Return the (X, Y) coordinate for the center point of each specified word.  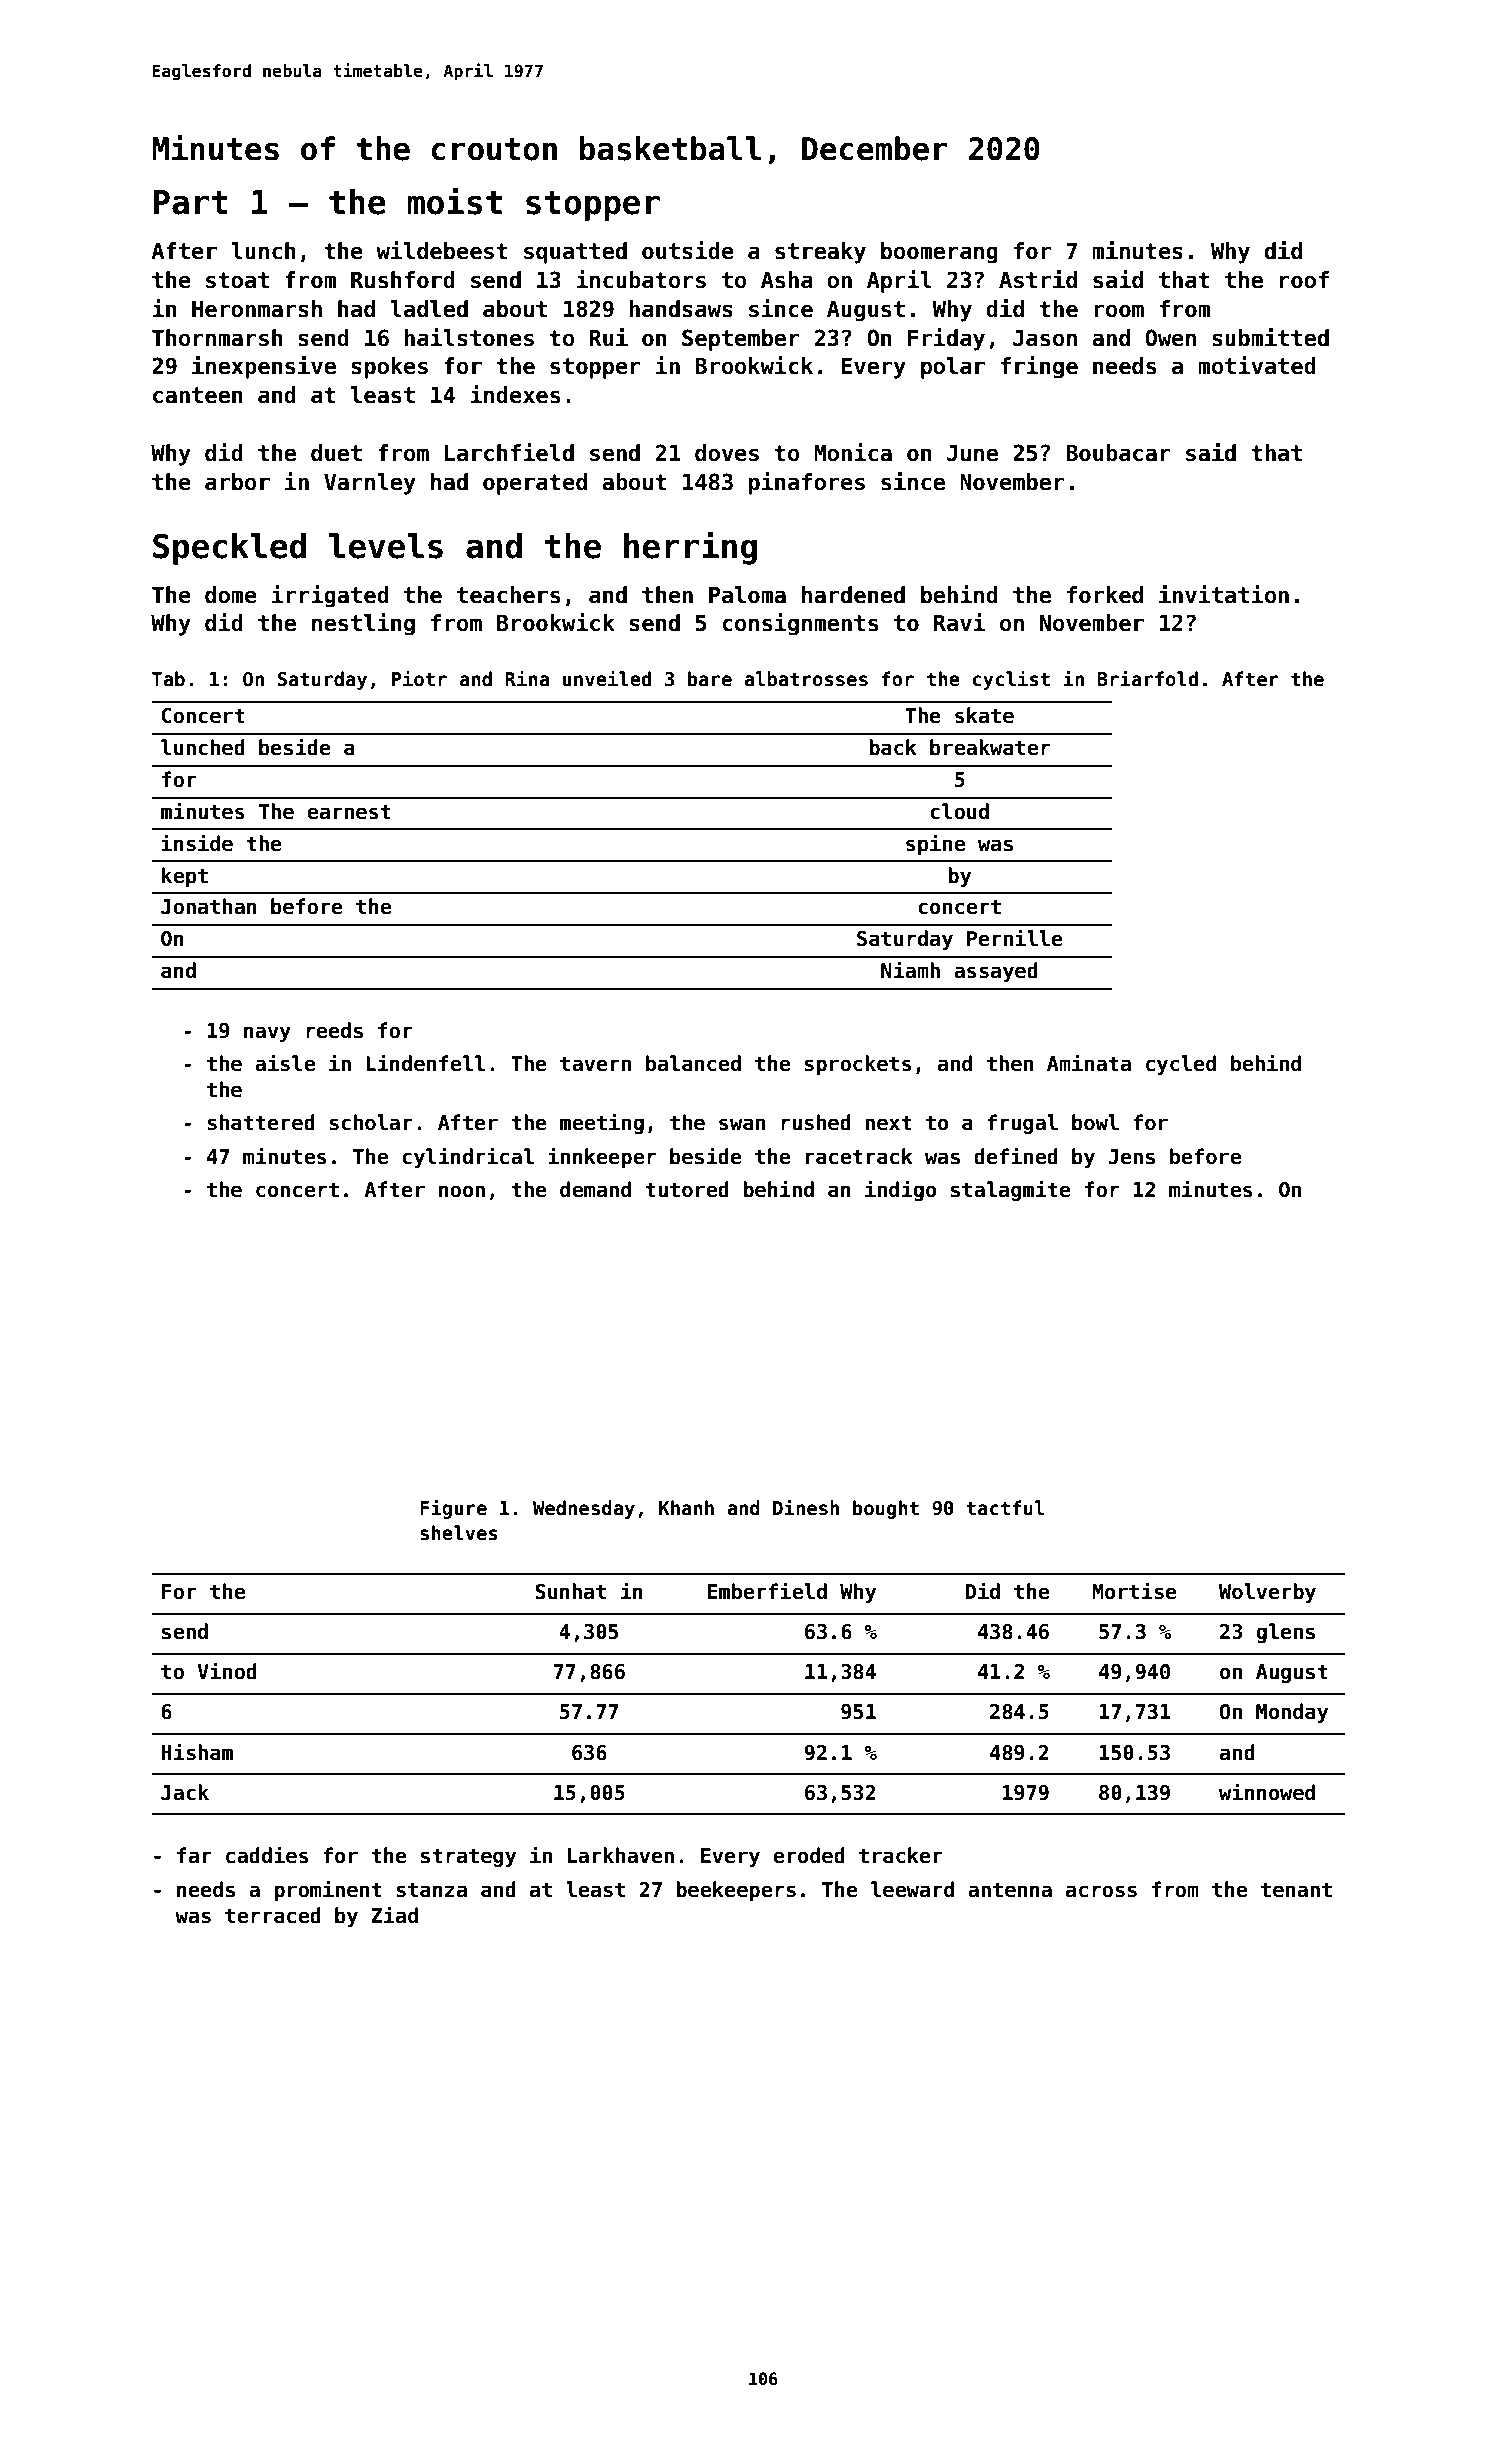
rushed (816, 1122)
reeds (334, 1030)
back (893, 747)
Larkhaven (621, 1855)
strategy (468, 1857)
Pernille (1015, 938)
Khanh (686, 1508)
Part (191, 202)
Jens (1131, 1157)
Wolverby (1267, 1593)
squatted (575, 253)
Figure (453, 1509)
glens (1285, 1633)
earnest (349, 812)
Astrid (1038, 279)
